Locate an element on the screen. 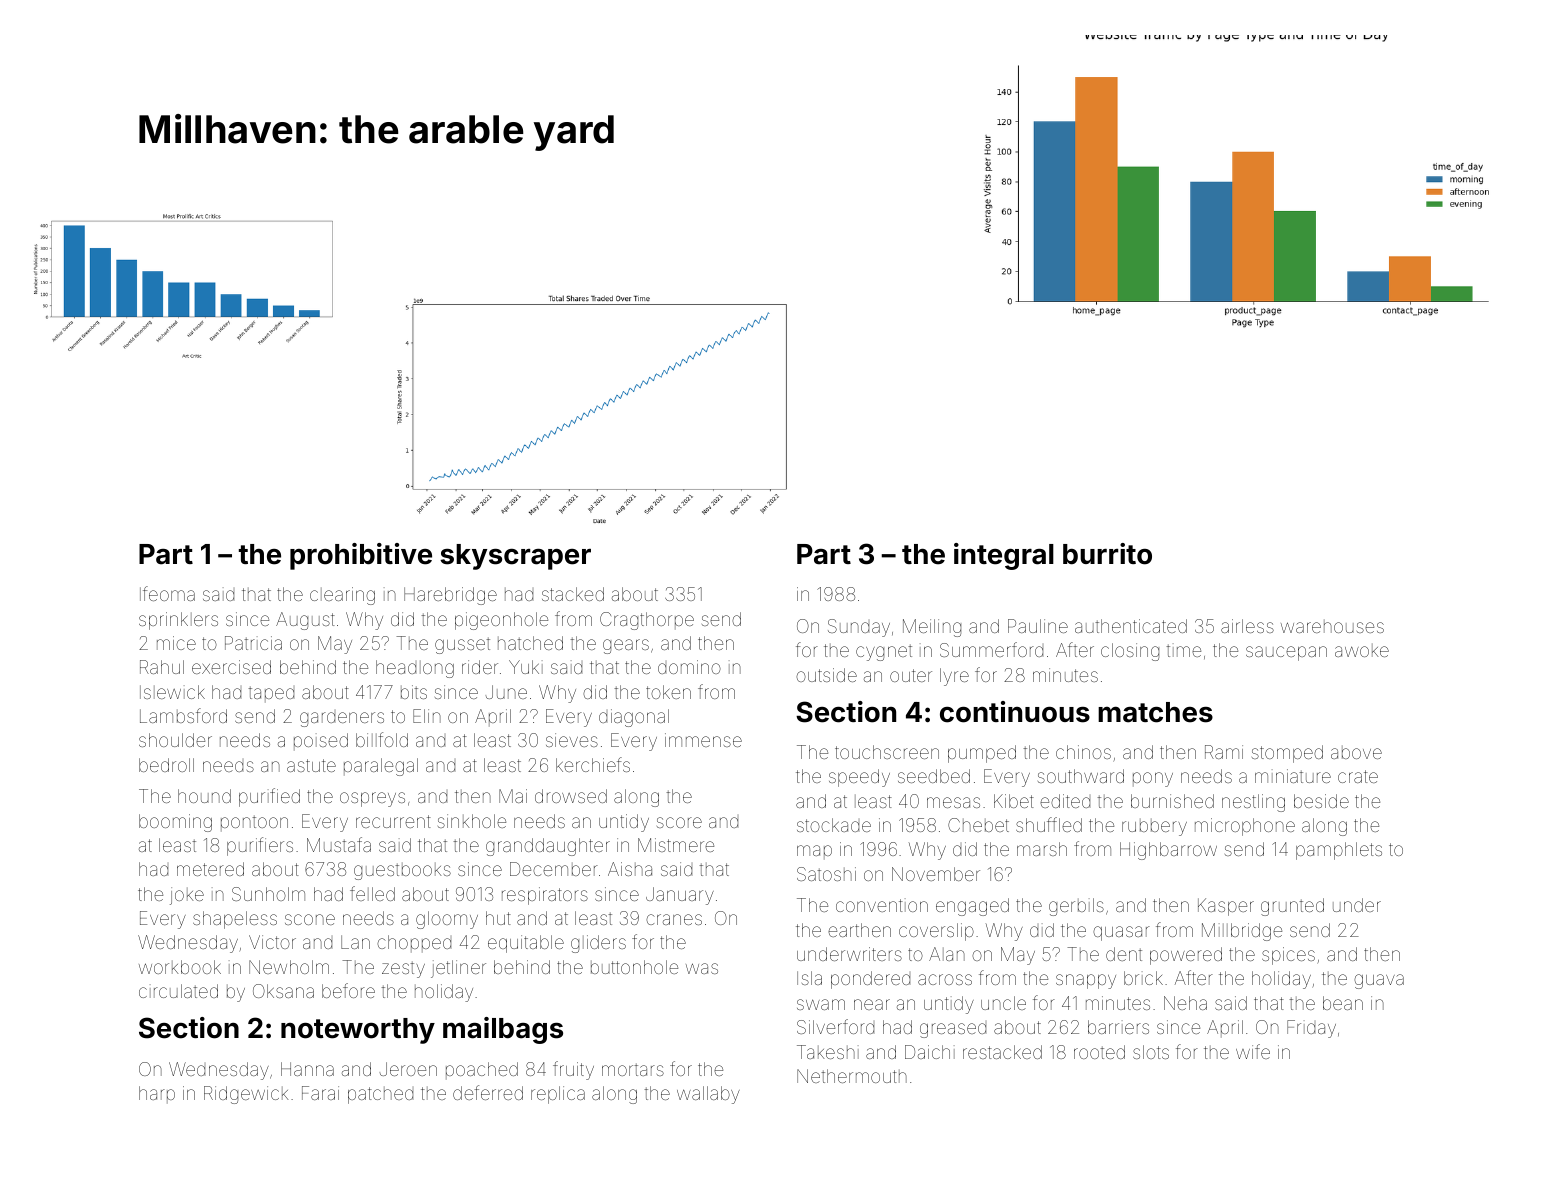  gusset is located at coordinates (462, 645).
